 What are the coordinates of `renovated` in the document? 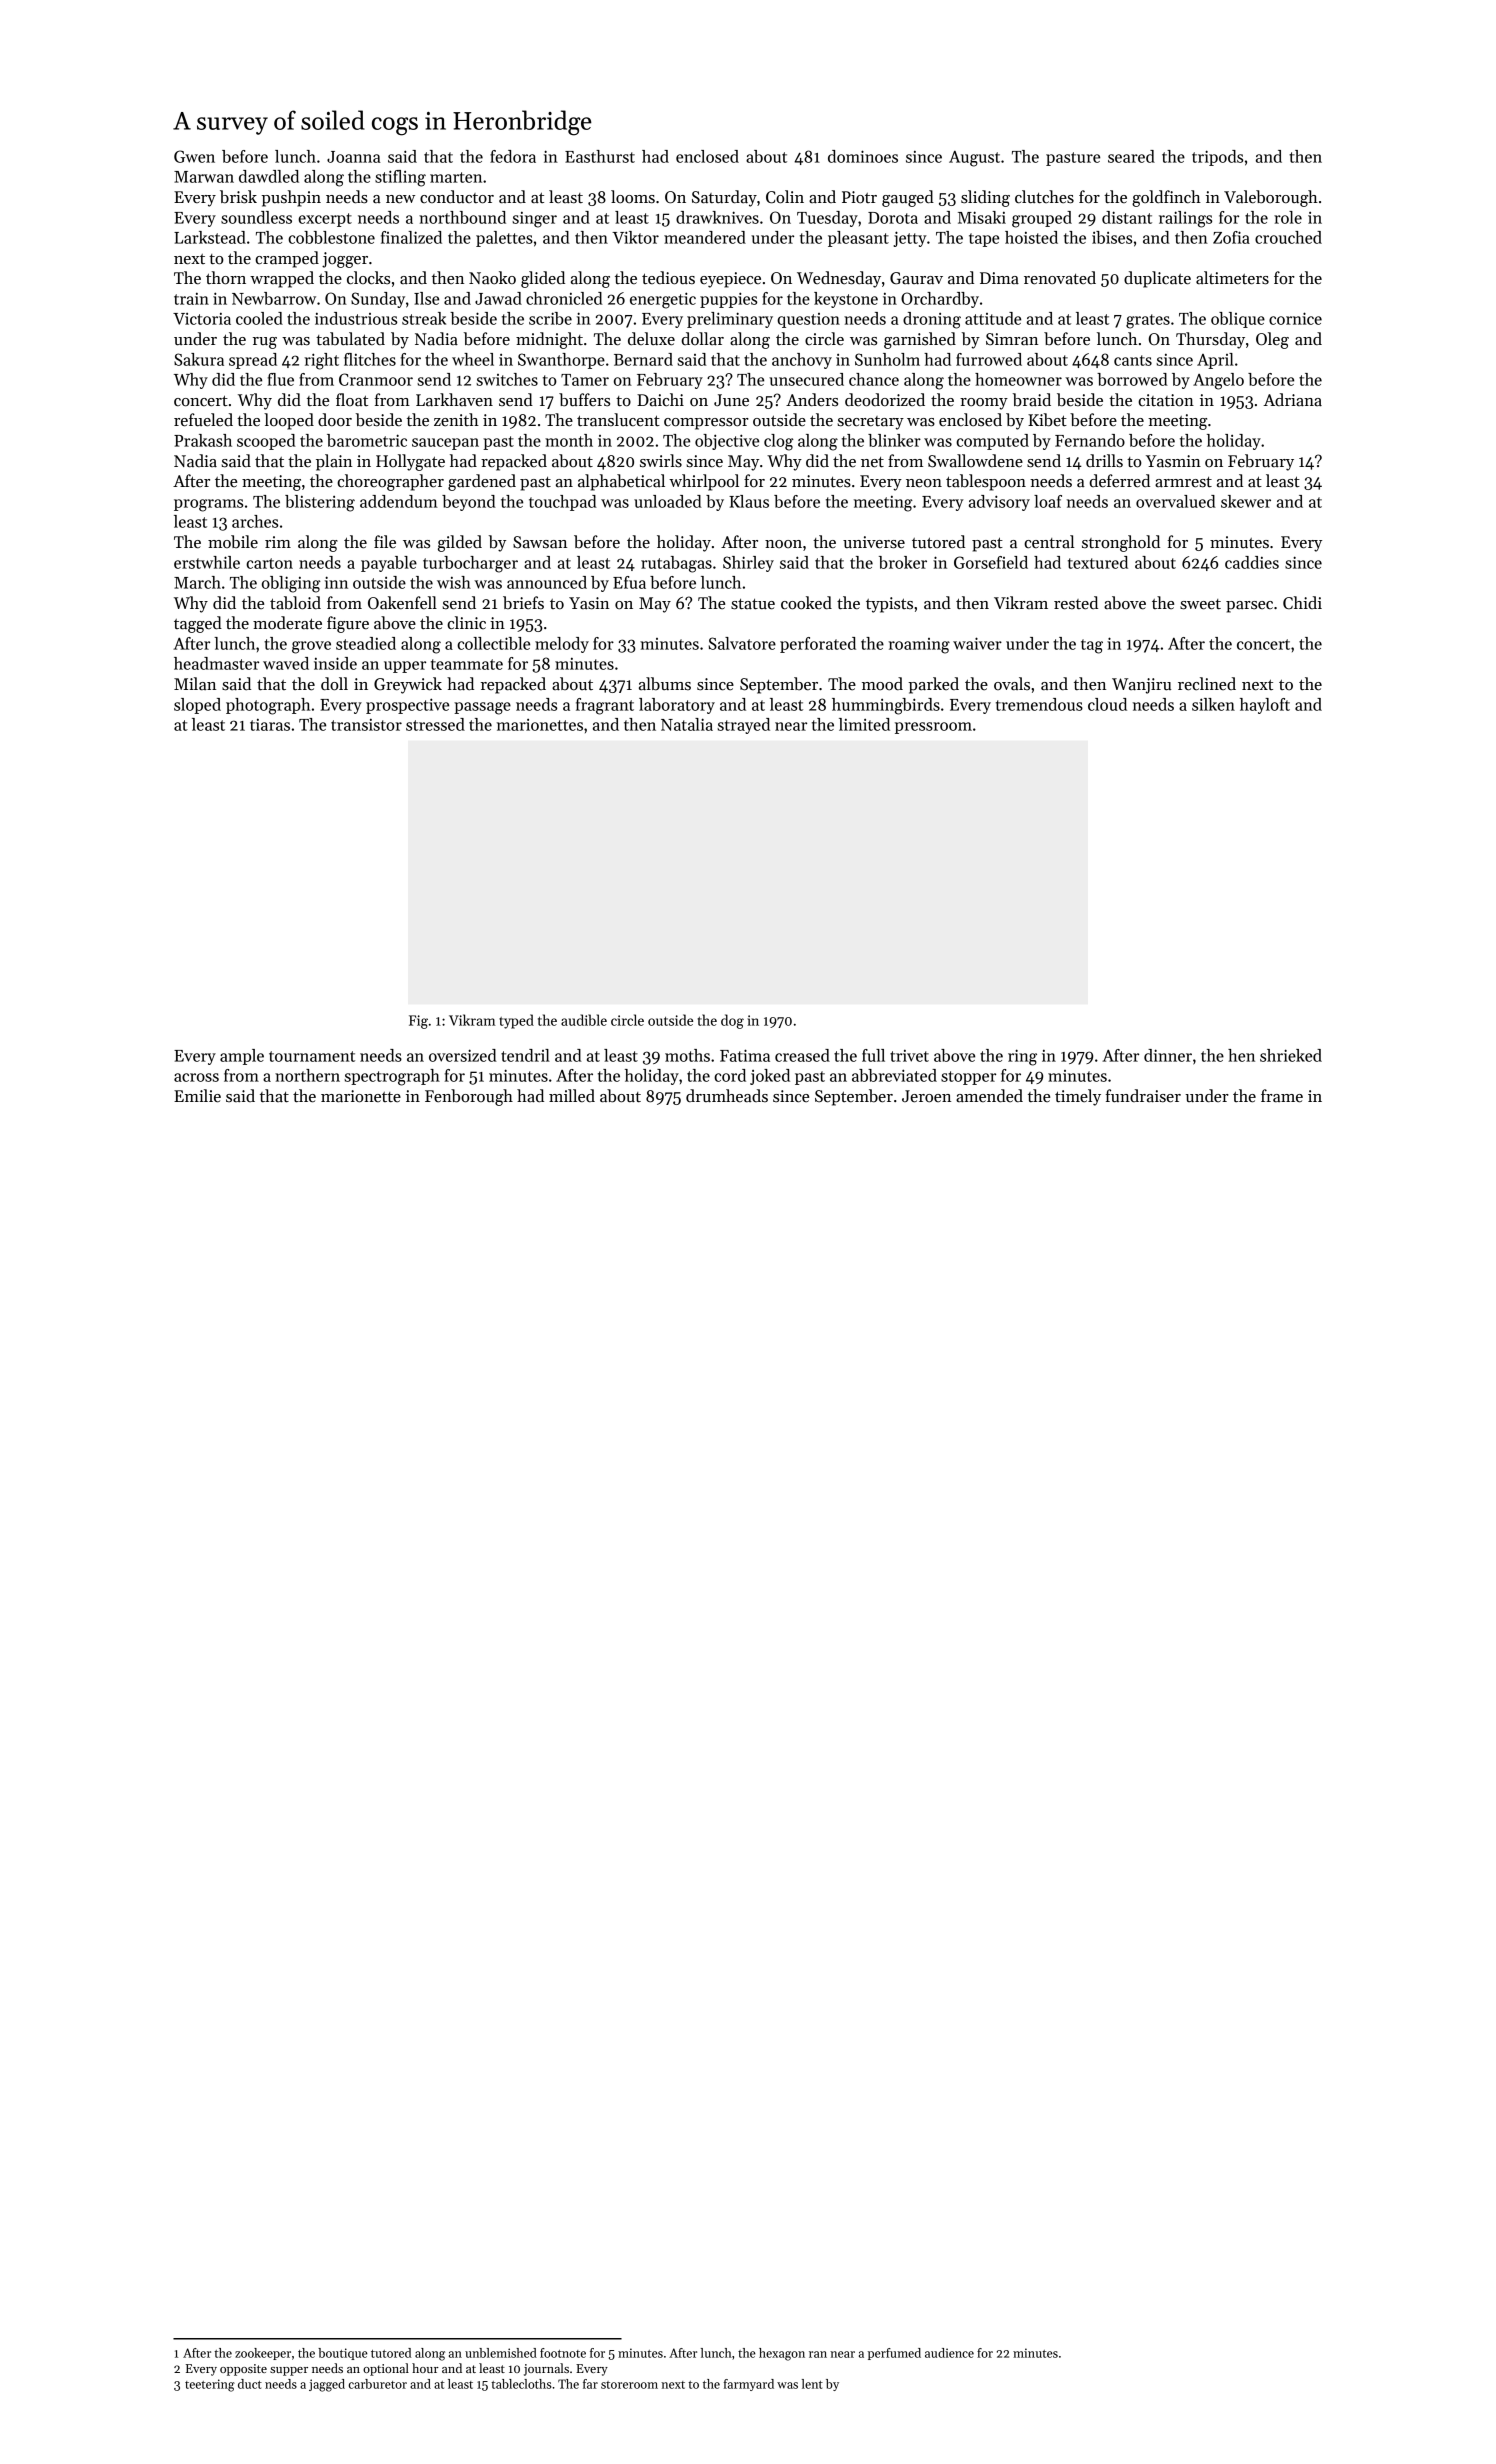 It's located at (1060, 278).
